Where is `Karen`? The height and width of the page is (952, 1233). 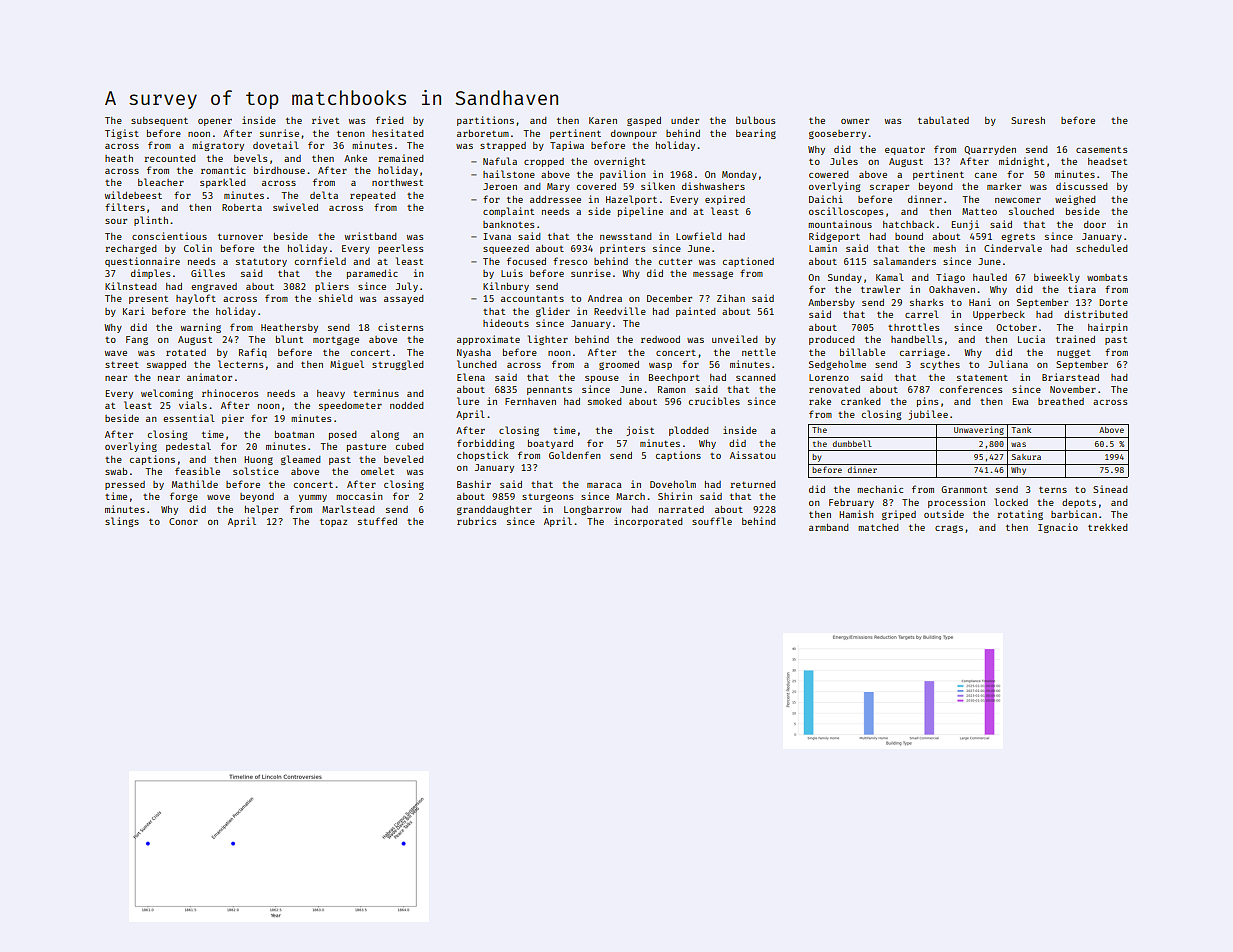 Karen is located at coordinates (603, 120).
